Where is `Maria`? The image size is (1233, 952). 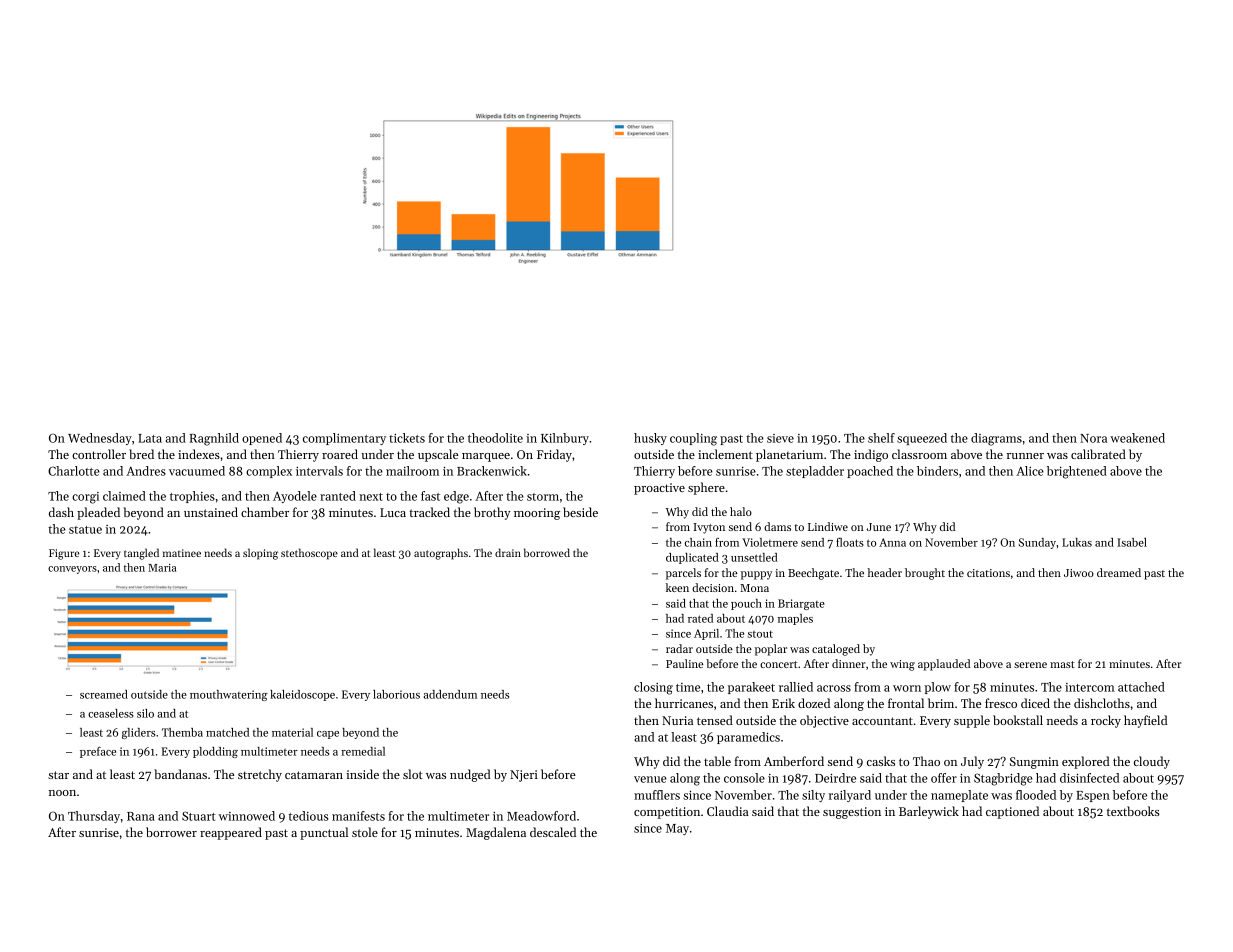
Maria is located at coordinates (162, 568).
